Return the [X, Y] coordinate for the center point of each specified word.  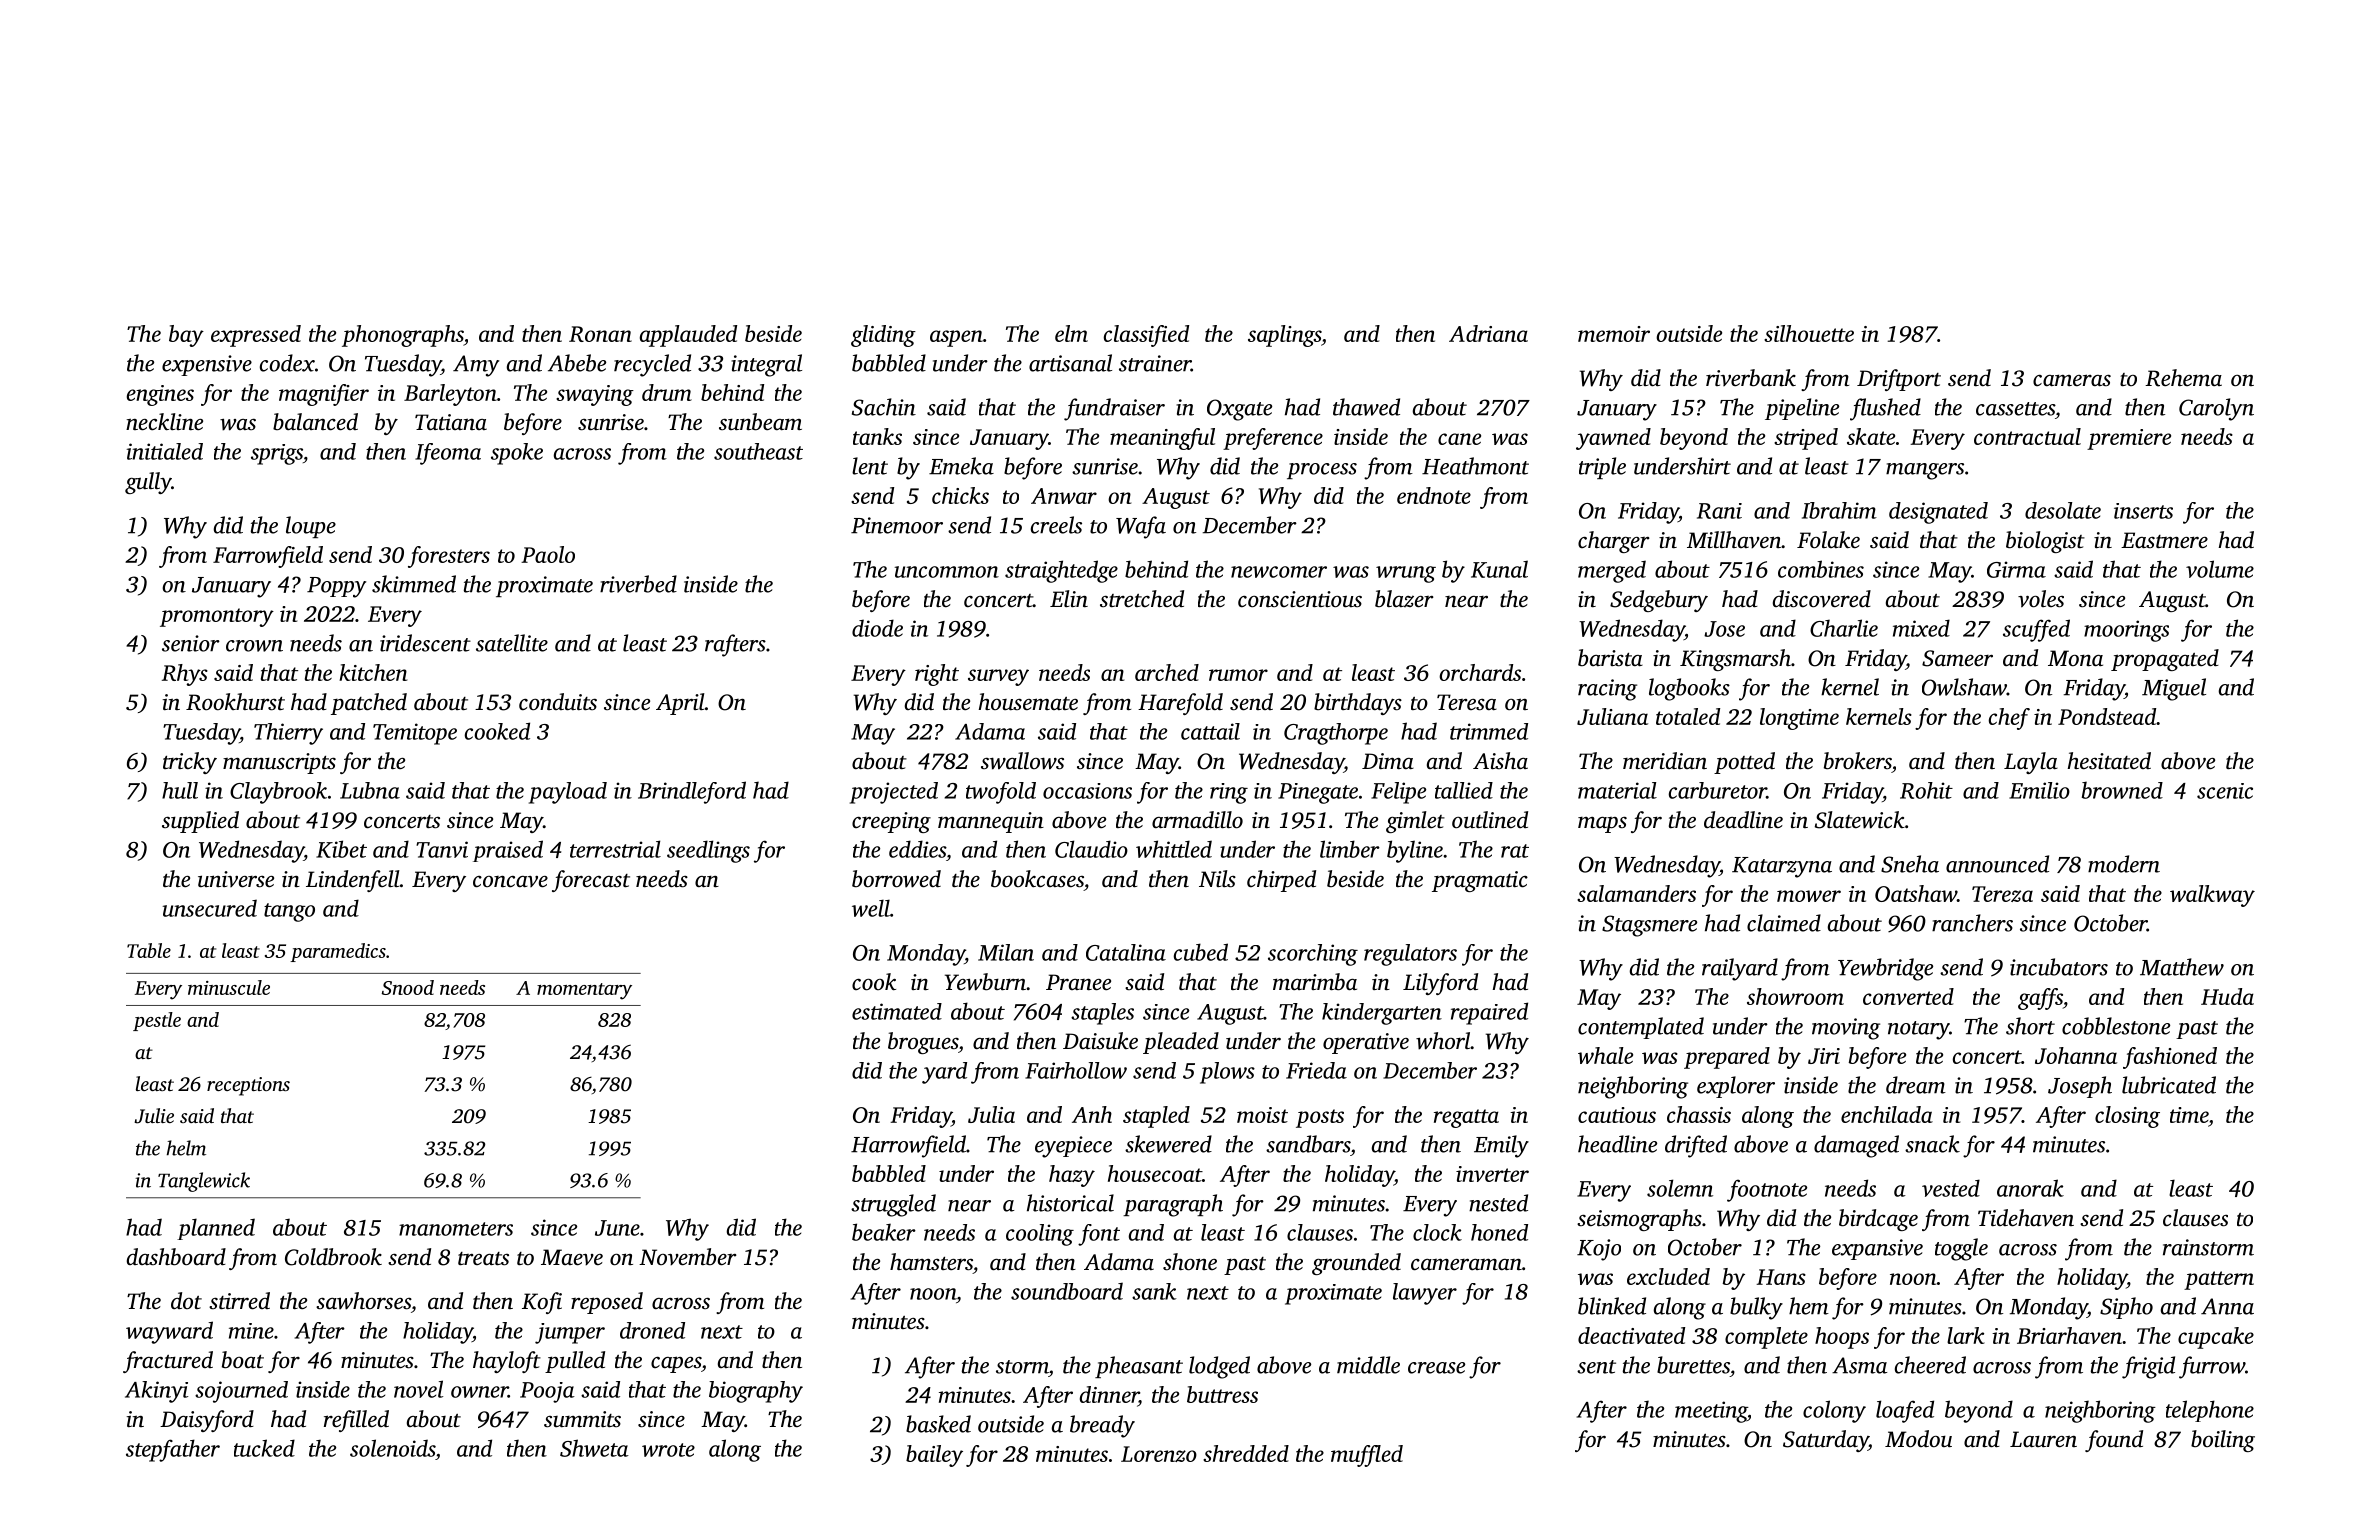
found [2114, 1441]
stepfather [173, 1450]
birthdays [1358, 704]
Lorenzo [1159, 1454]
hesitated [2109, 761]
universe [236, 879]
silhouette [1809, 333]
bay [186, 336]
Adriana [1488, 333]
